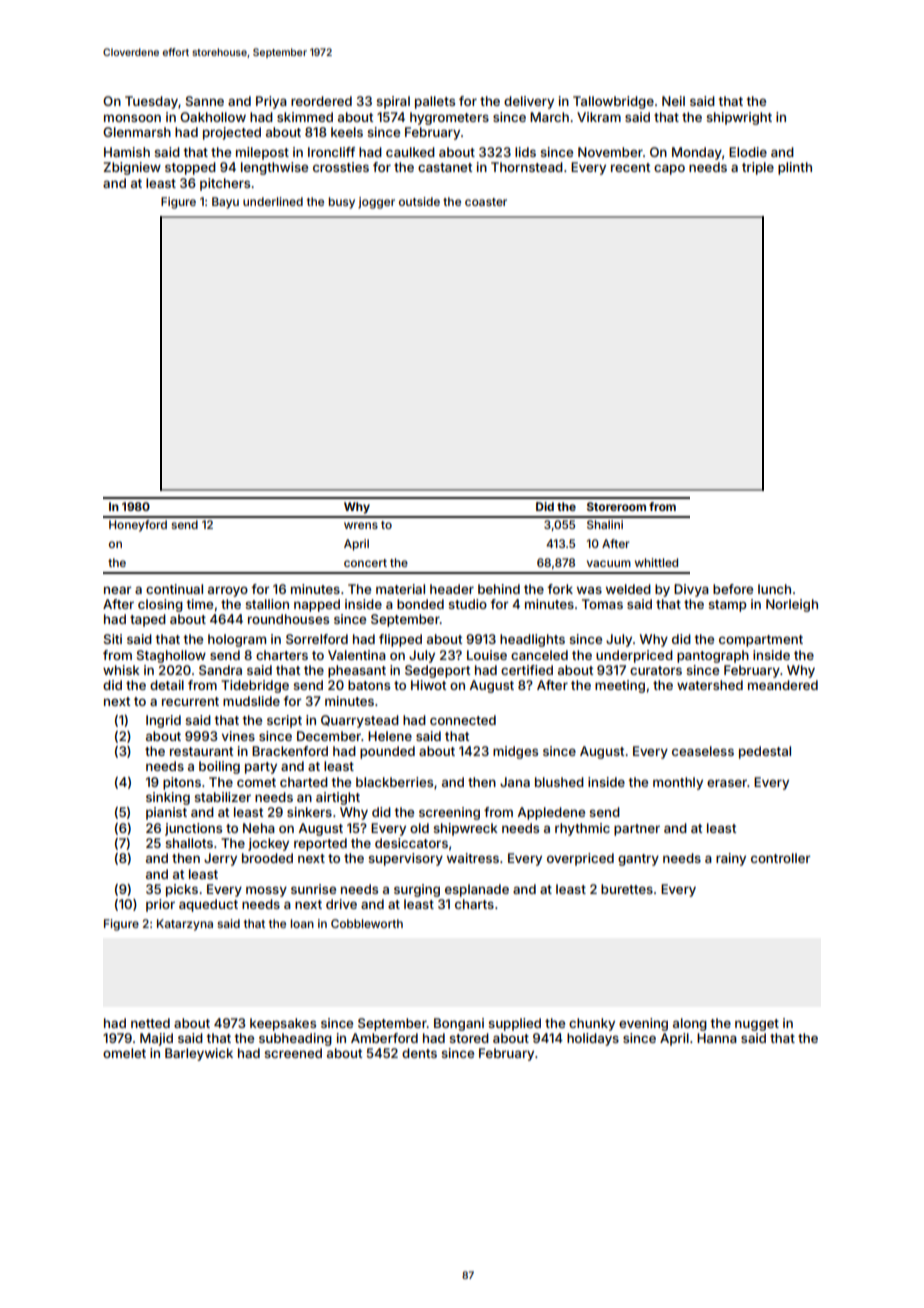  I want to click on Storeroom, so click(616, 506).
